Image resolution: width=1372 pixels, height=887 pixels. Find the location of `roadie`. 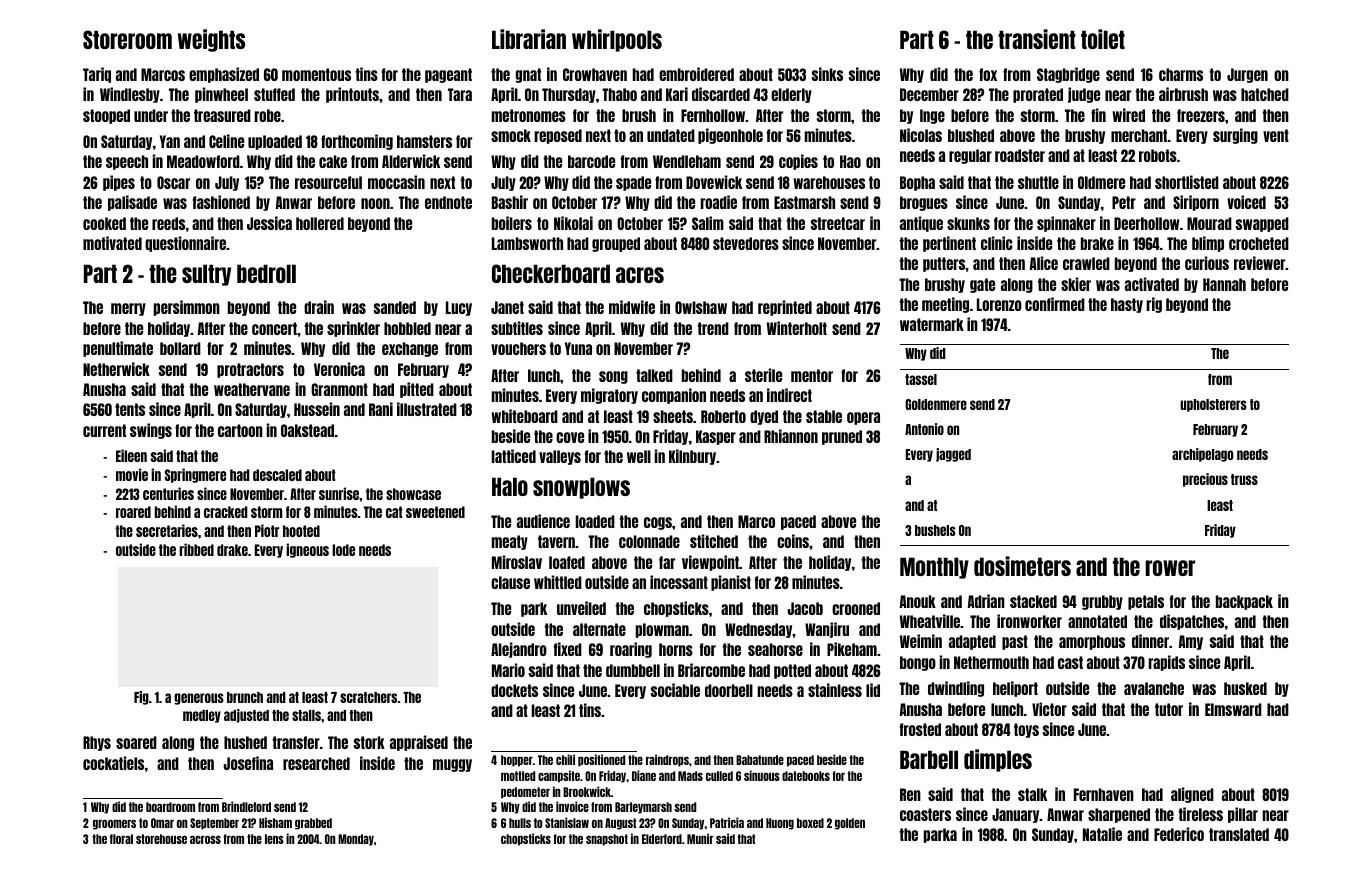

roadie is located at coordinates (719, 202).
